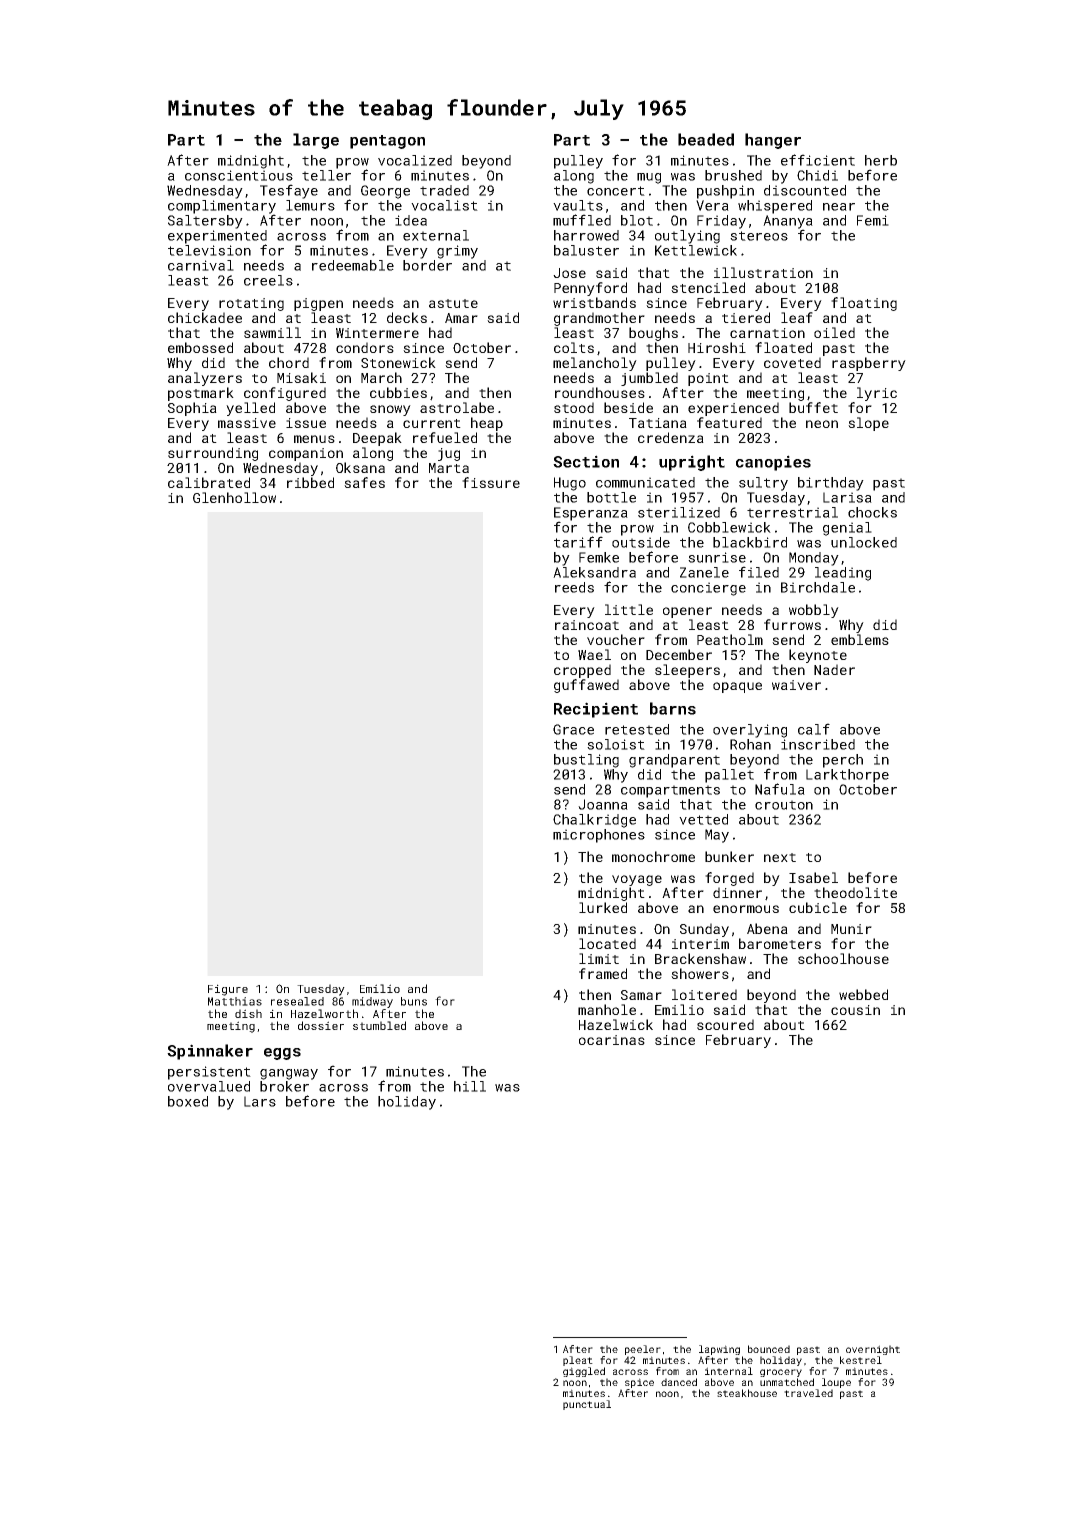  I want to click on vocalist, so click(444, 205).
